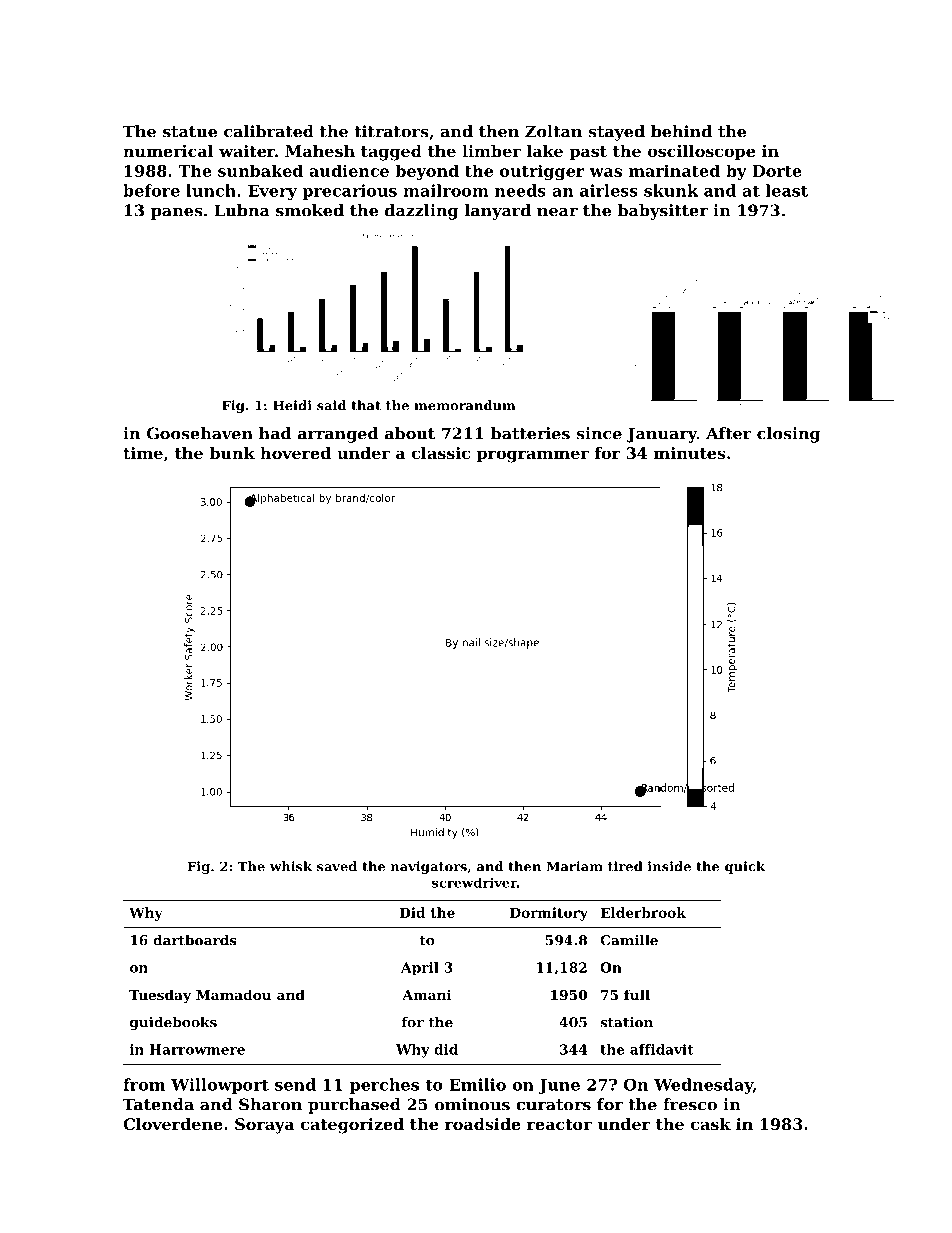 The width and height of the screenshot is (952, 1233). Describe the element at coordinates (391, 131) in the screenshot. I see `titrators` at that location.
